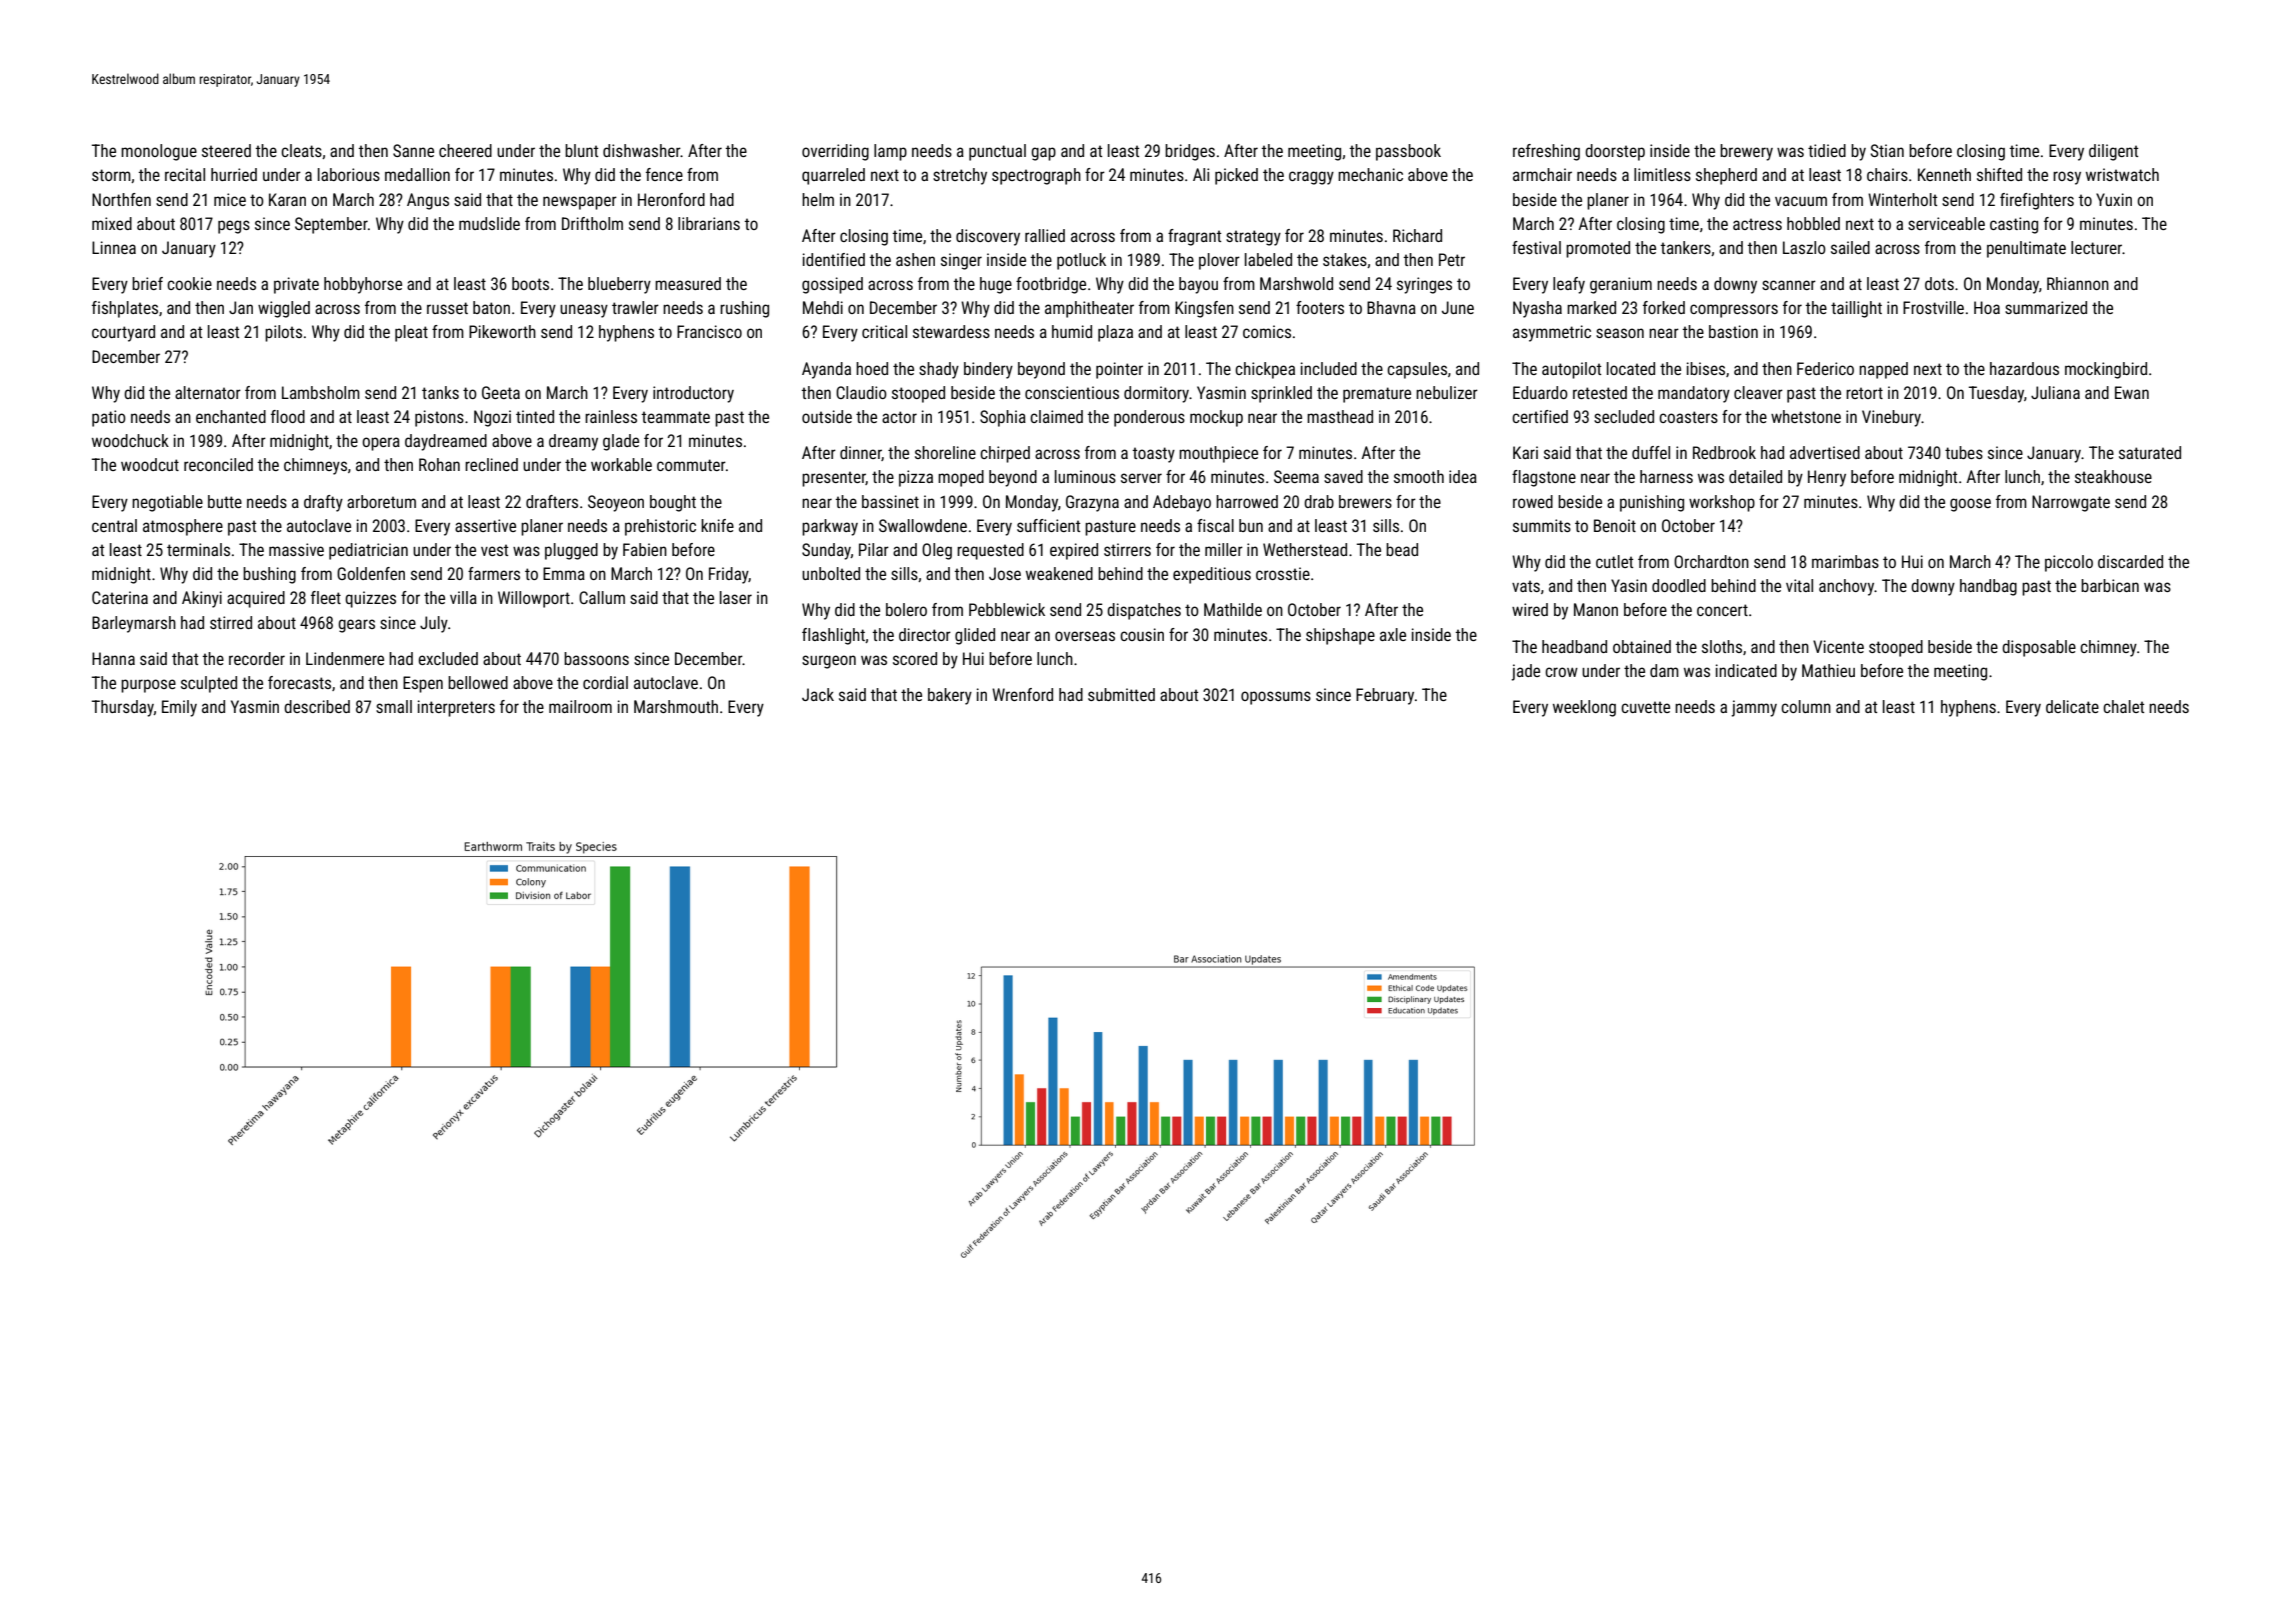 The image size is (2283, 1615). Describe the element at coordinates (130, 440) in the image. I see `woodchuck` at that location.
